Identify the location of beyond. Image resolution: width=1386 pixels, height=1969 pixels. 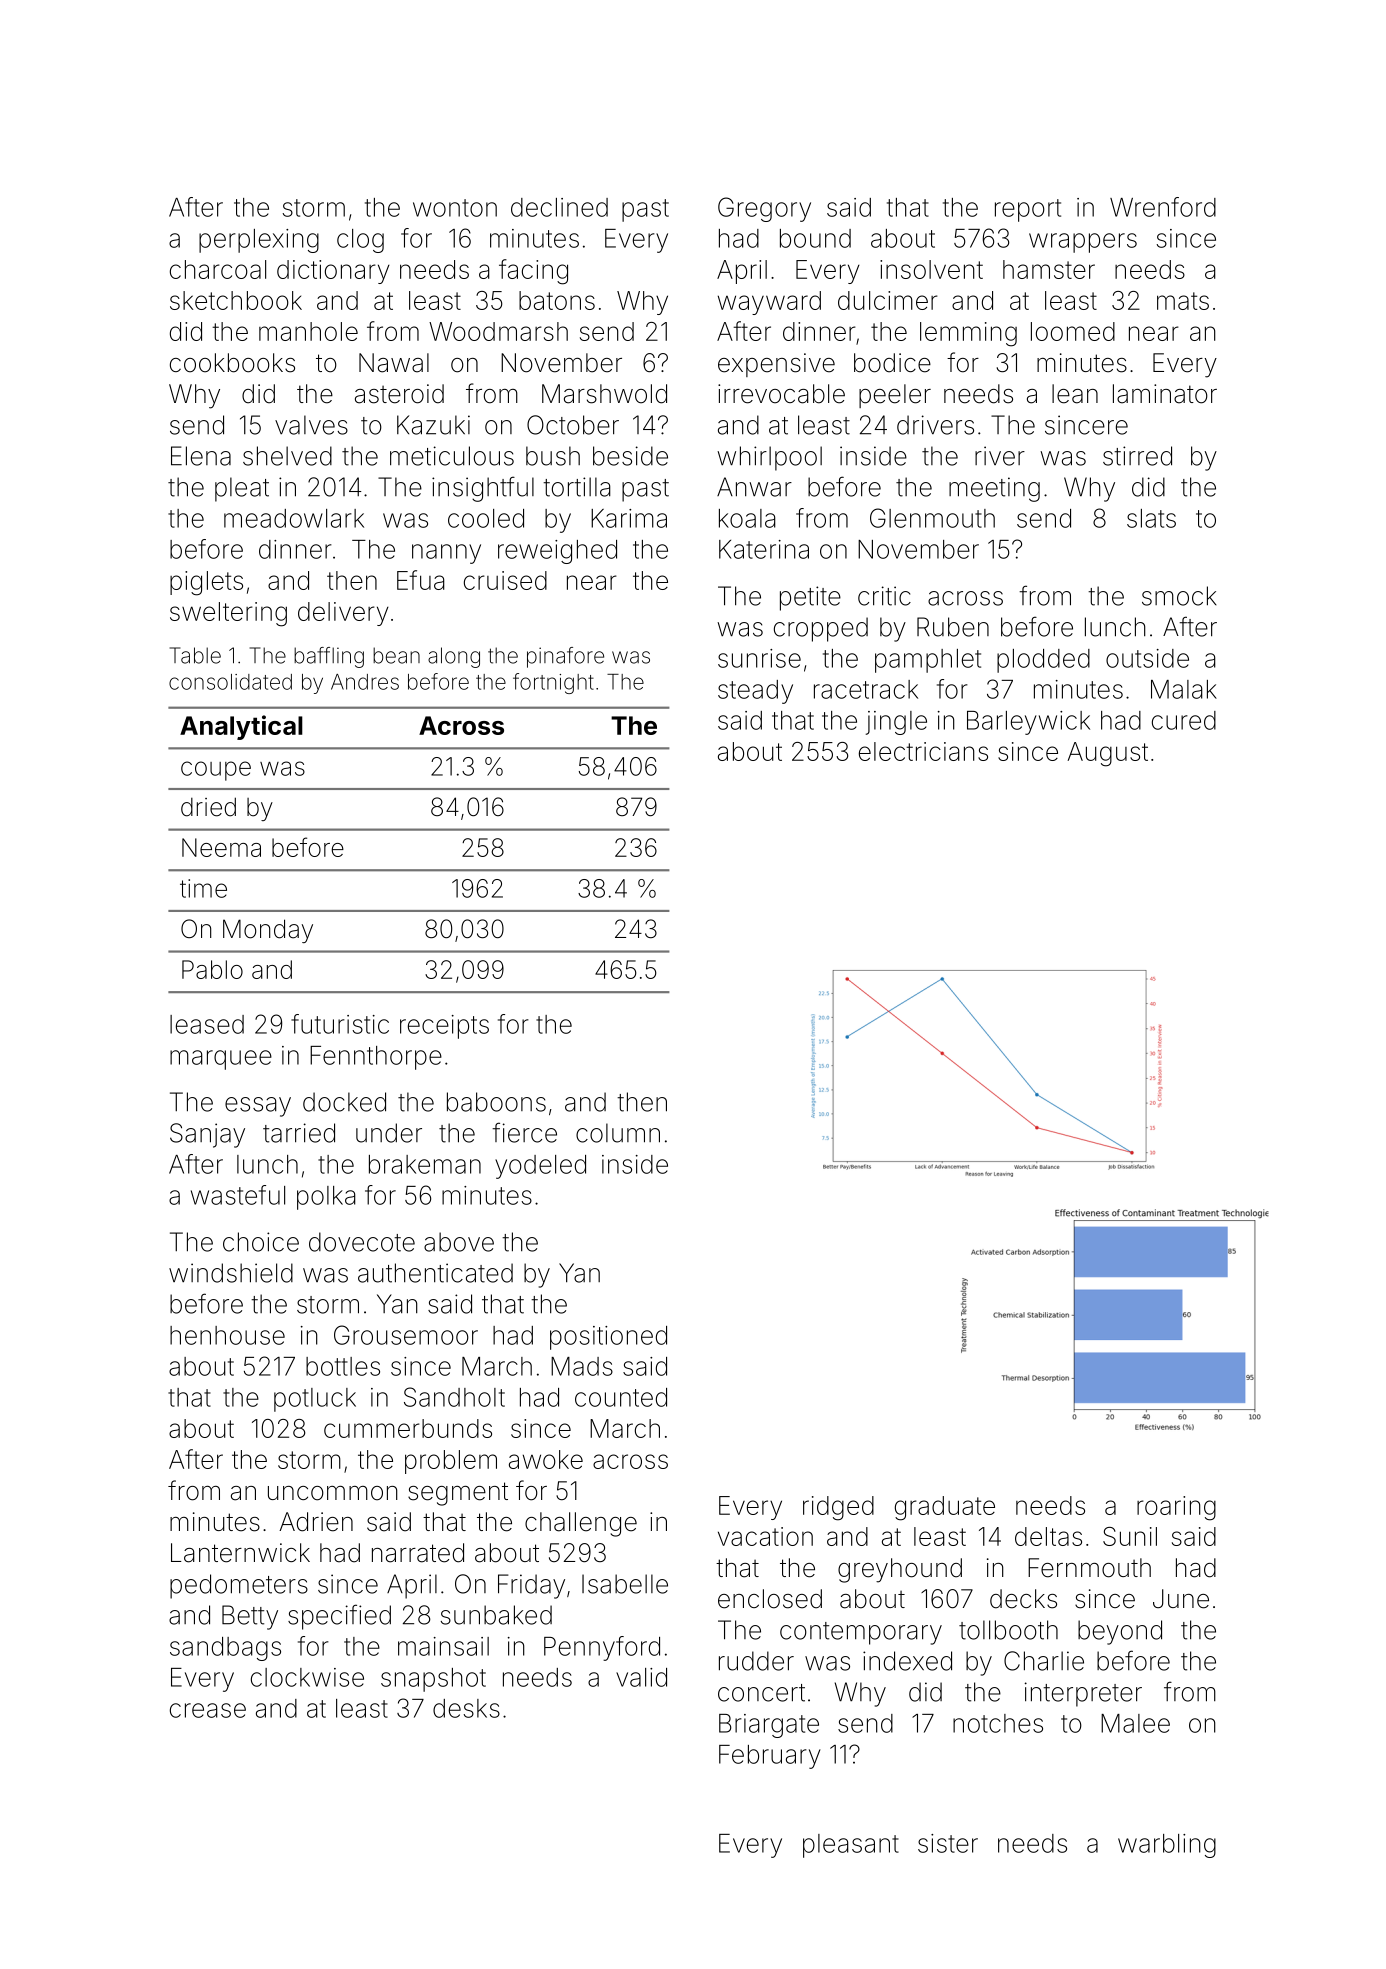
(1120, 1632).
